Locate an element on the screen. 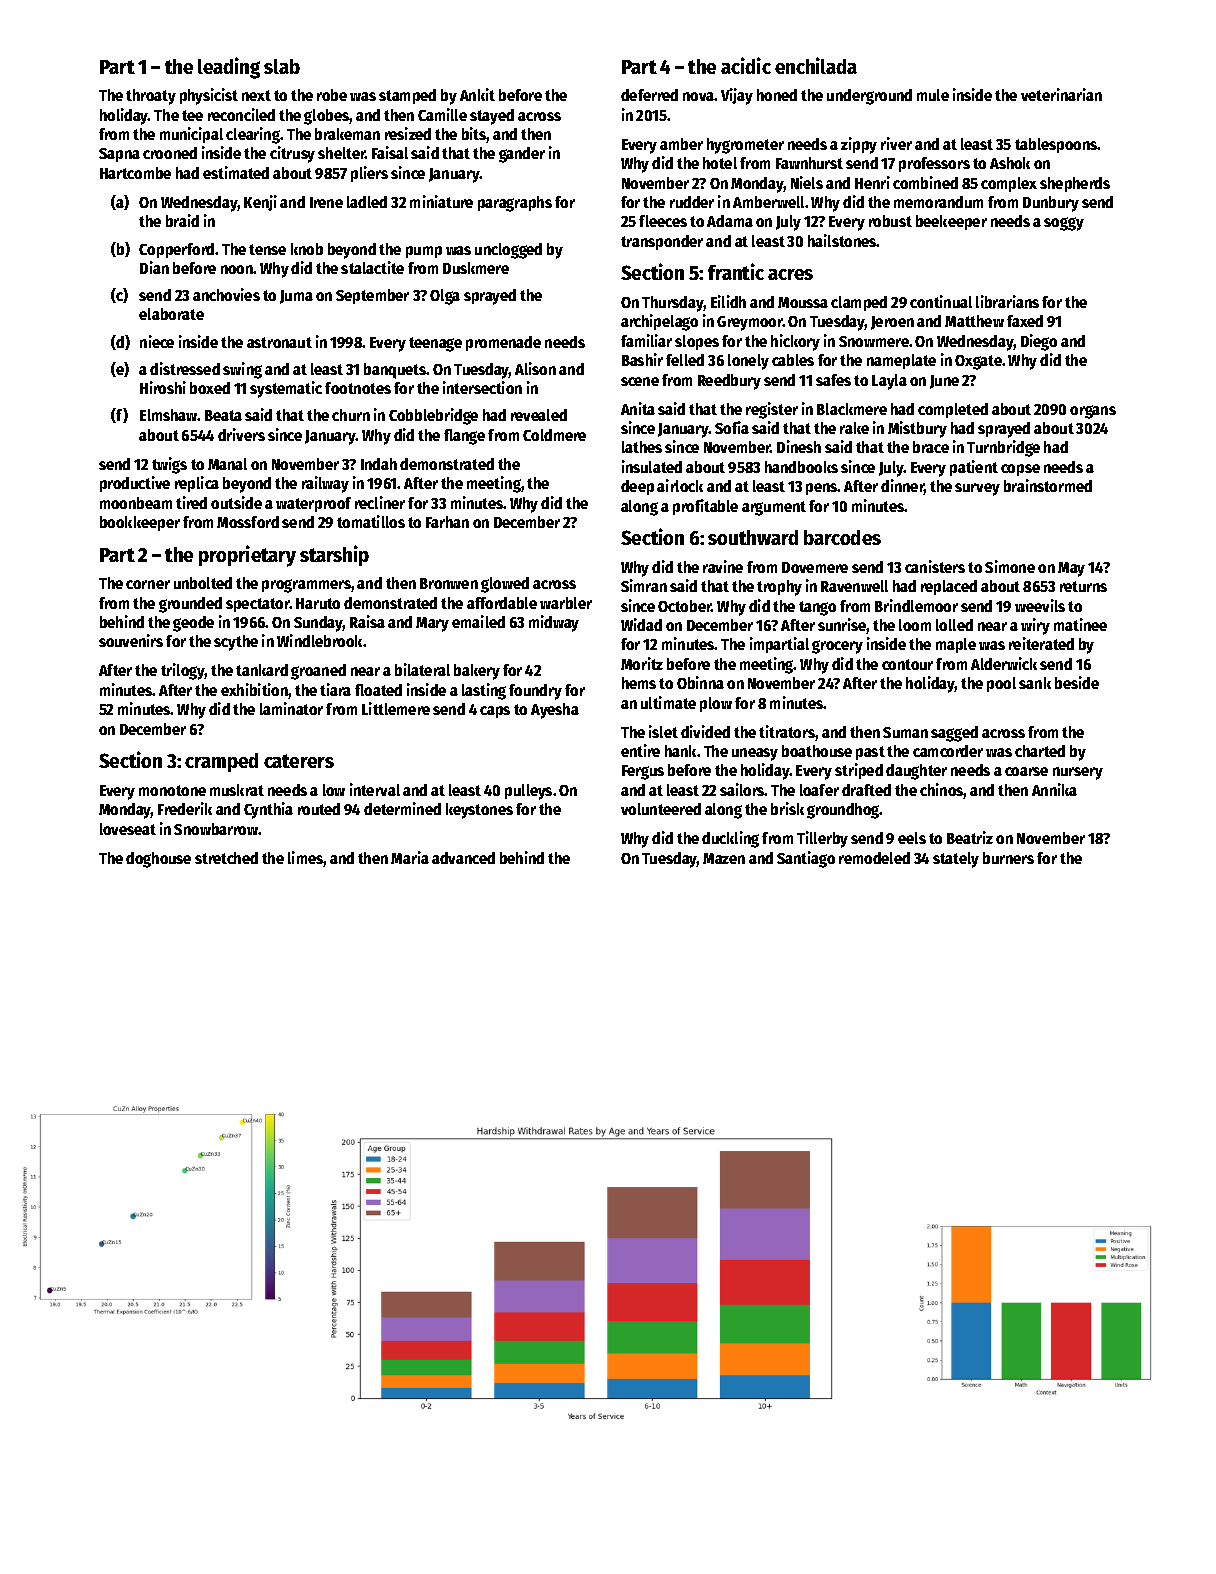  Santiago is located at coordinates (806, 859).
